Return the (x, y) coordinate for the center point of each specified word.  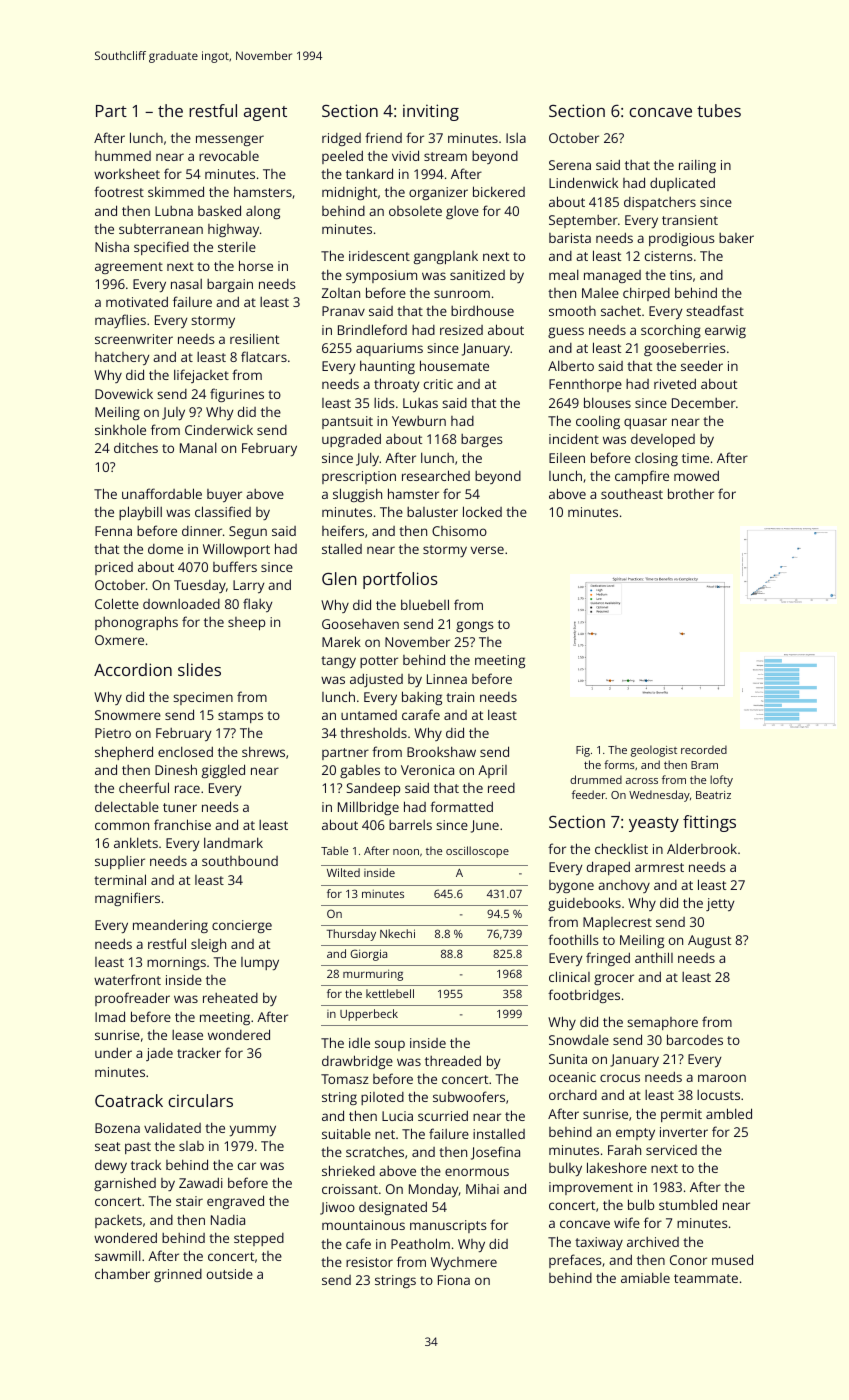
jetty (720, 904)
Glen (339, 578)
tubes (719, 110)
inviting (431, 112)
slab (191, 1146)
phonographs (136, 623)
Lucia (397, 1116)
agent (265, 113)
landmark (233, 842)
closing (656, 459)
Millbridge (368, 808)
